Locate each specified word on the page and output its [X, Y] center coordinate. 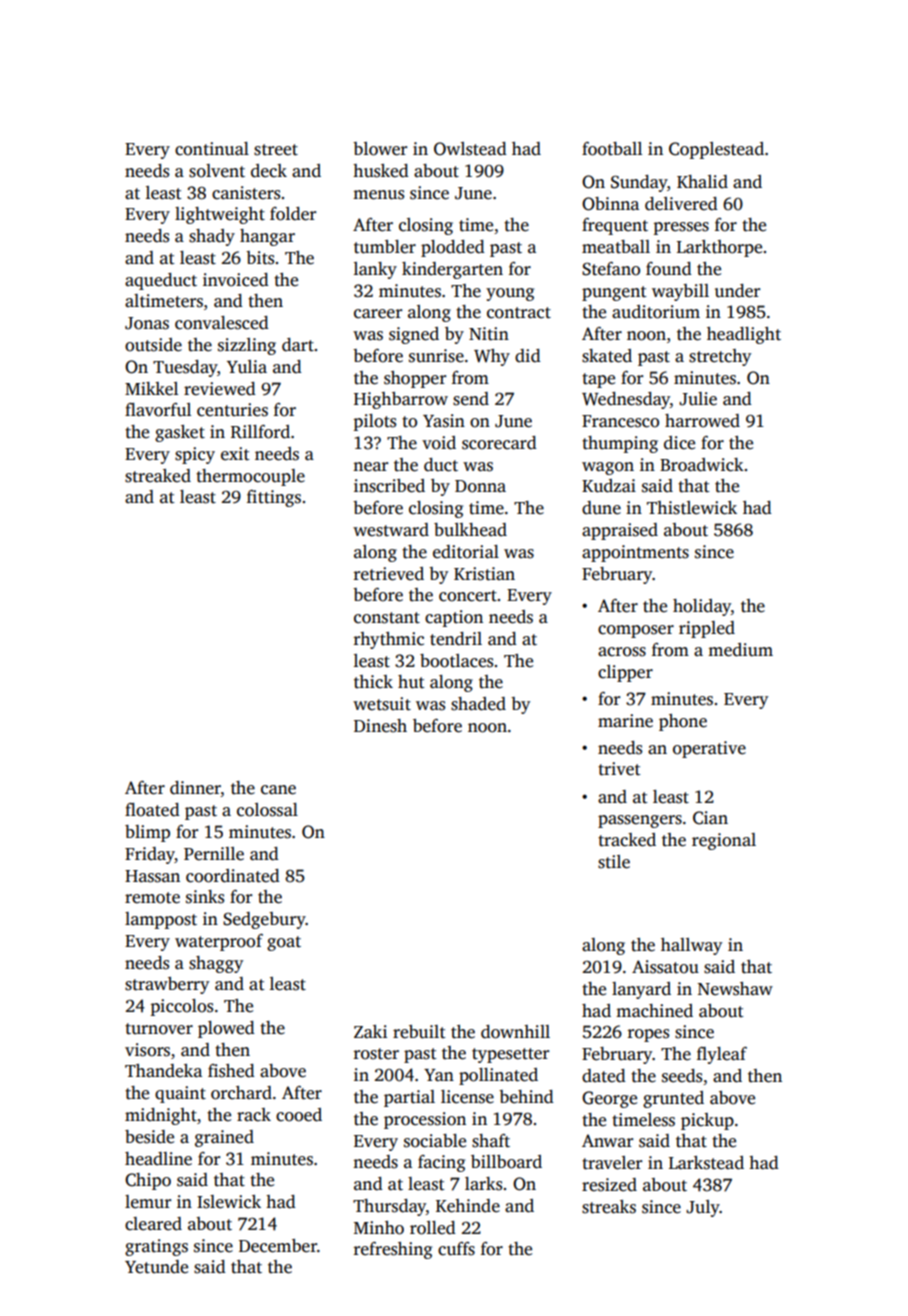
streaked [158, 476]
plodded [453, 248]
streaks [609, 1207]
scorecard [499, 443]
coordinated [233, 876]
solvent [217, 171]
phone [683, 722]
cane [278, 790]
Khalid [702, 181]
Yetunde [156, 1267]
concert [468, 596]
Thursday [389, 1207]
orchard [241, 1093]
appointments [635, 553]
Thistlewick [692, 508]
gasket [180, 433]
